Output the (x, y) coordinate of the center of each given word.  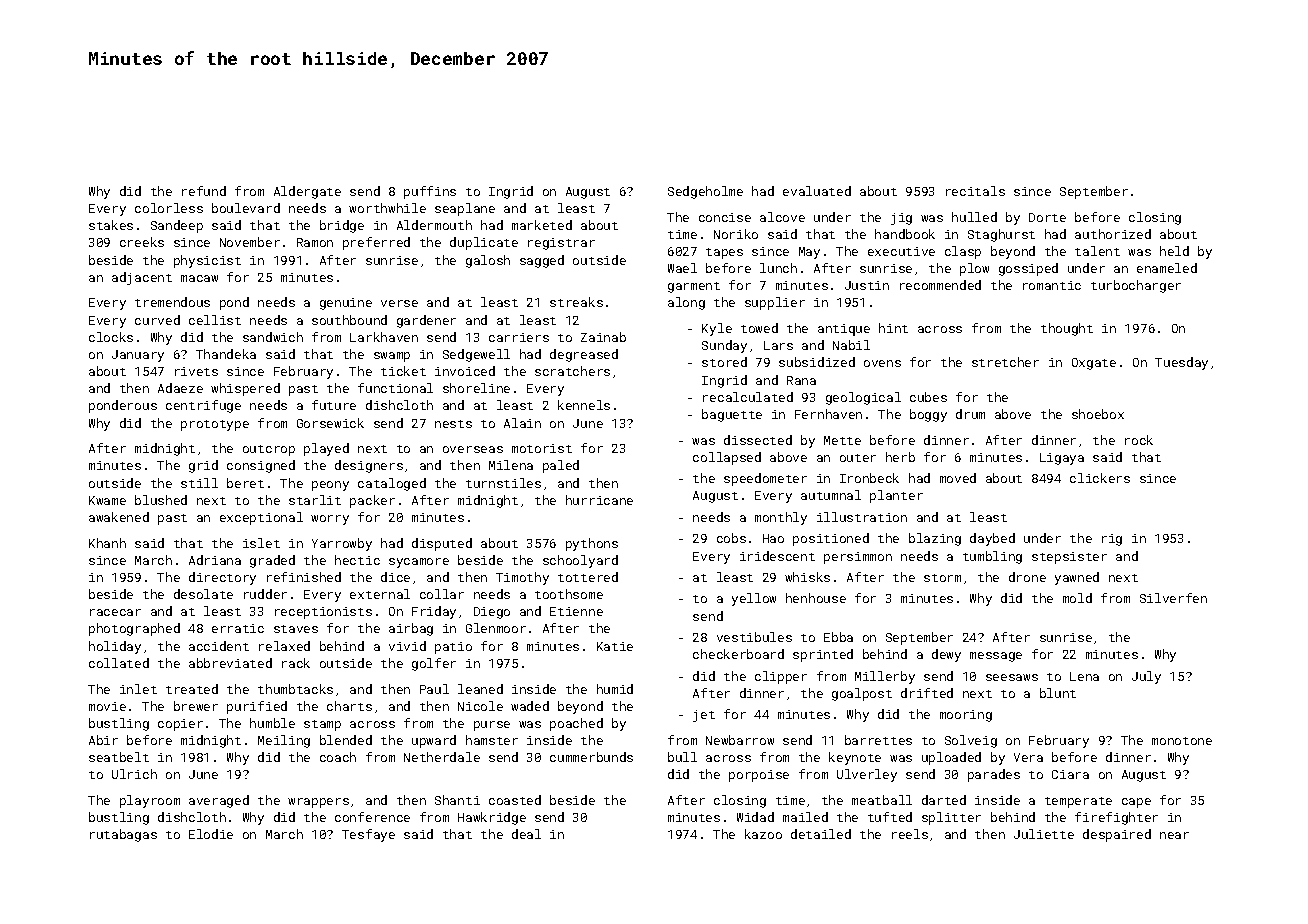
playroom (150, 801)
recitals (975, 191)
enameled (1167, 268)
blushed (161, 500)
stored (724, 362)
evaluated (817, 191)
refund (204, 191)
